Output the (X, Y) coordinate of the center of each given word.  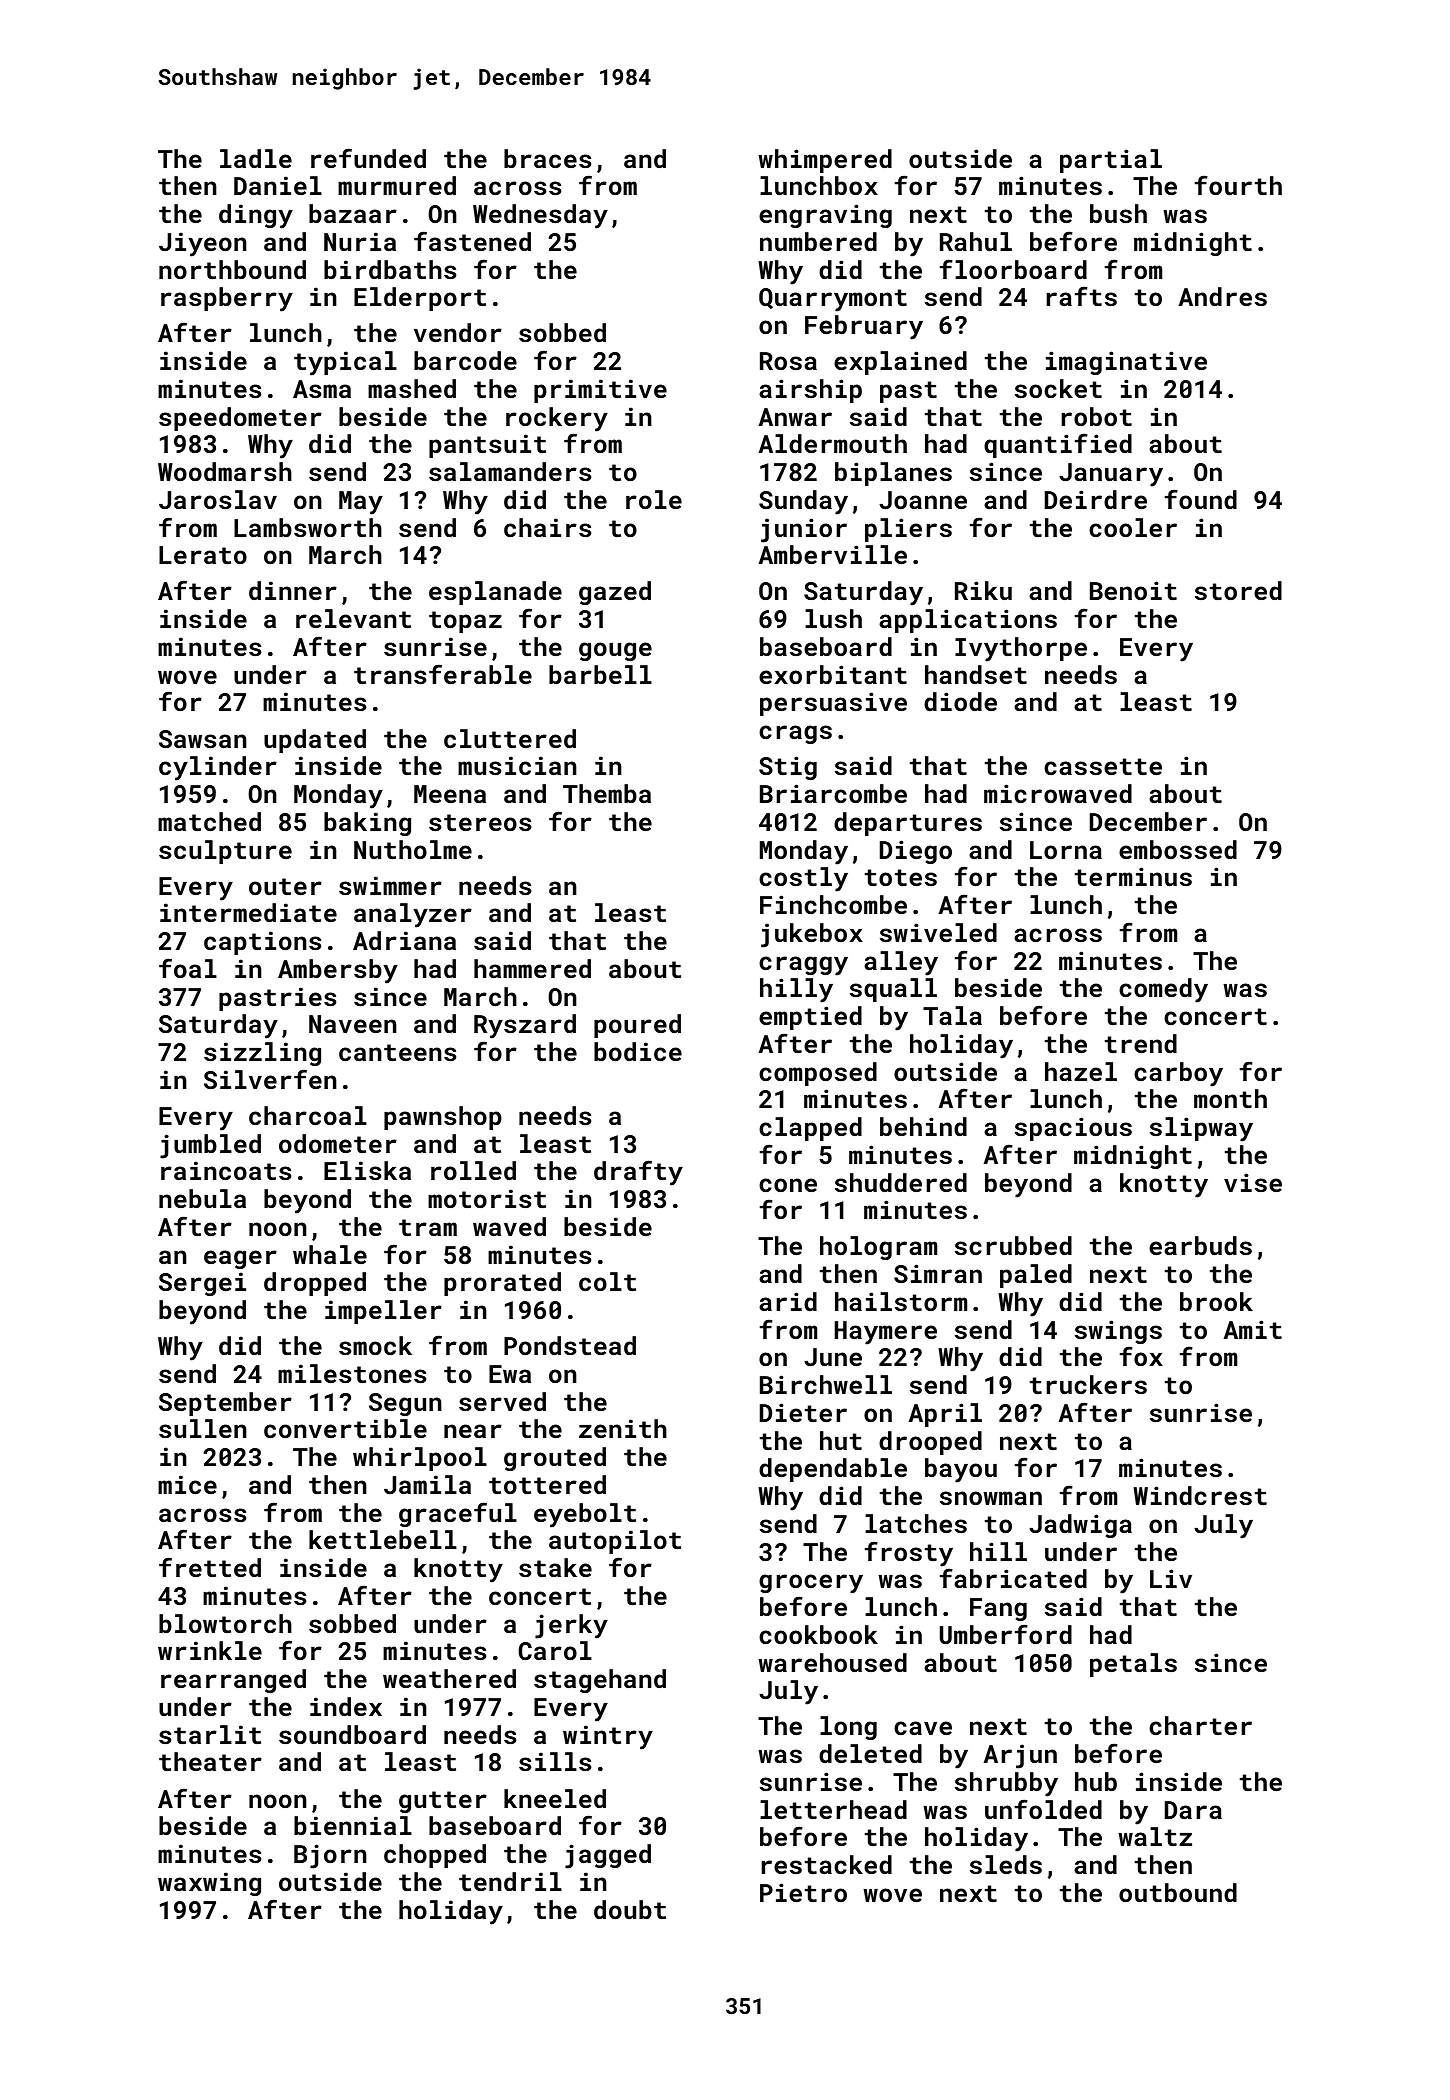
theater (210, 1761)
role (654, 499)
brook (1216, 1301)
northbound (232, 269)
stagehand (600, 1681)
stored (1238, 590)
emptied (810, 1018)
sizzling (262, 1054)
